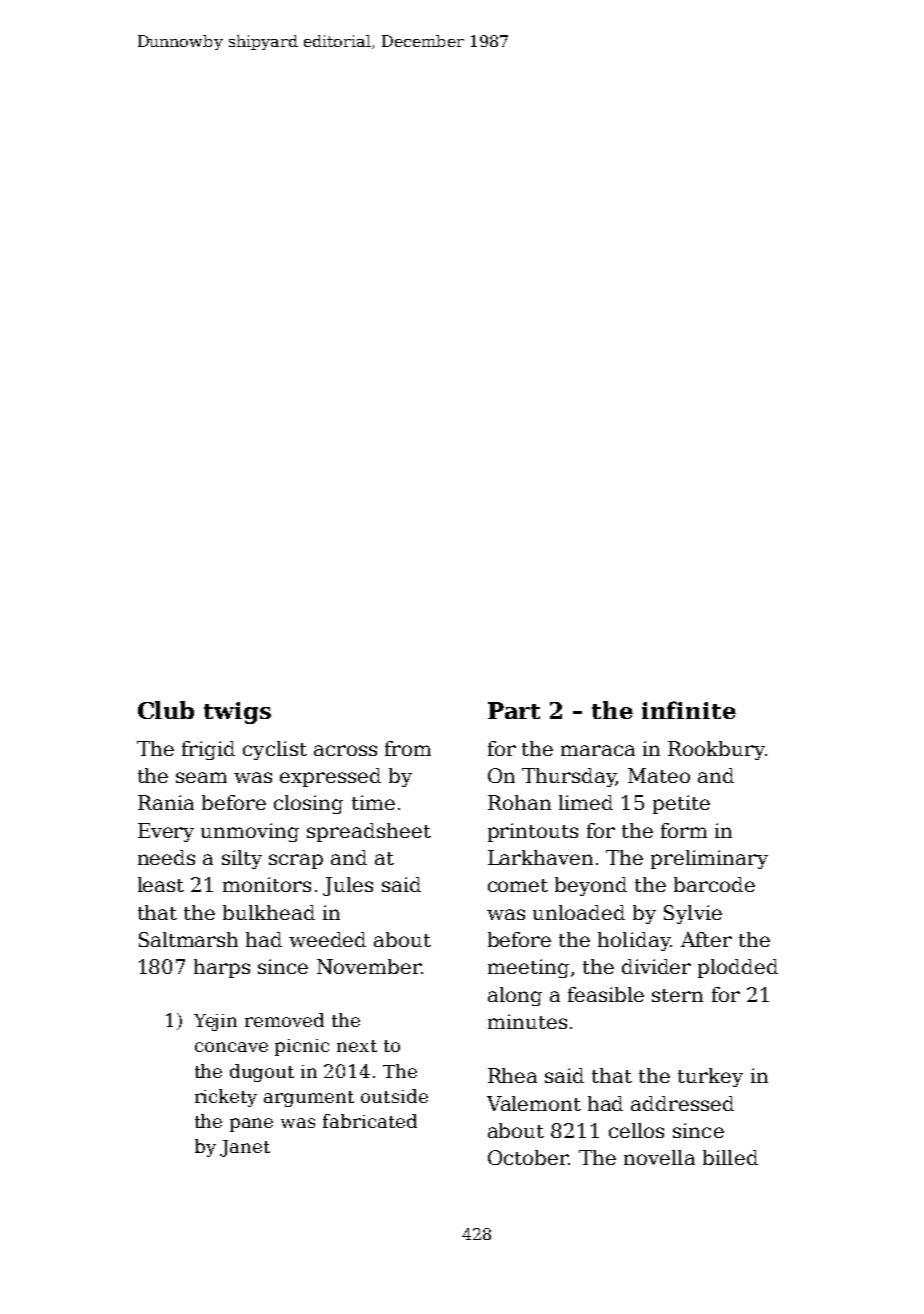 This screenshot has height=1314, width=924. What do you see at coordinates (408, 748) in the screenshot?
I see `from` at bounding box center [408, 748].
